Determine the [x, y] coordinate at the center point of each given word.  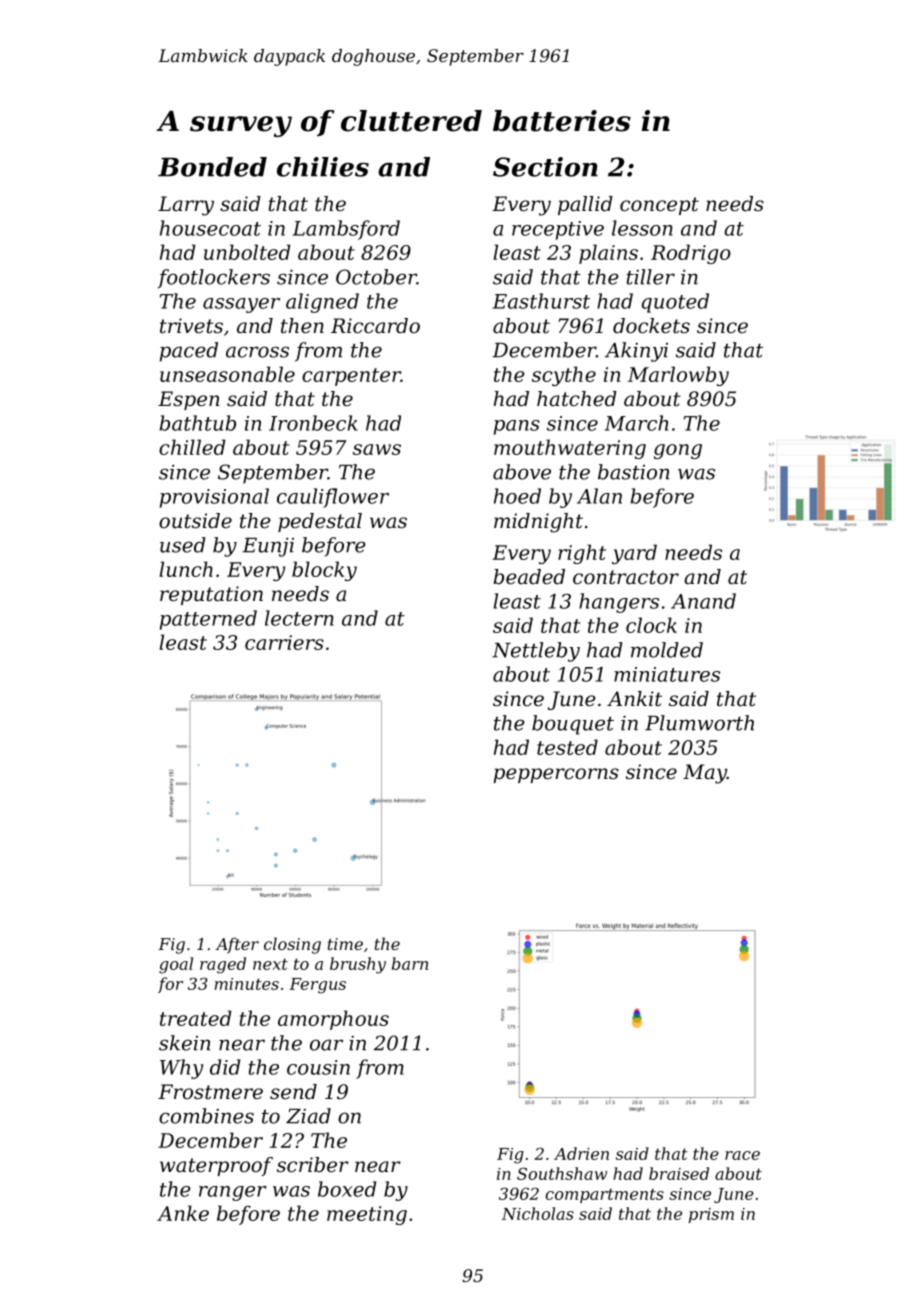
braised [679, 1173]
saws [377, 449]
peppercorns [556, 775]
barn [410, 963]
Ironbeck [313, 423]
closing [292, 945]
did [225, 1067]
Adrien [581, 1153]
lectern [299, 618]
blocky [324, 571]
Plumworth [699, 723]
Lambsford [346, 230]
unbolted [247, 252]
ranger [233, 1193]
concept [659, 206]
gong [678, 451]
